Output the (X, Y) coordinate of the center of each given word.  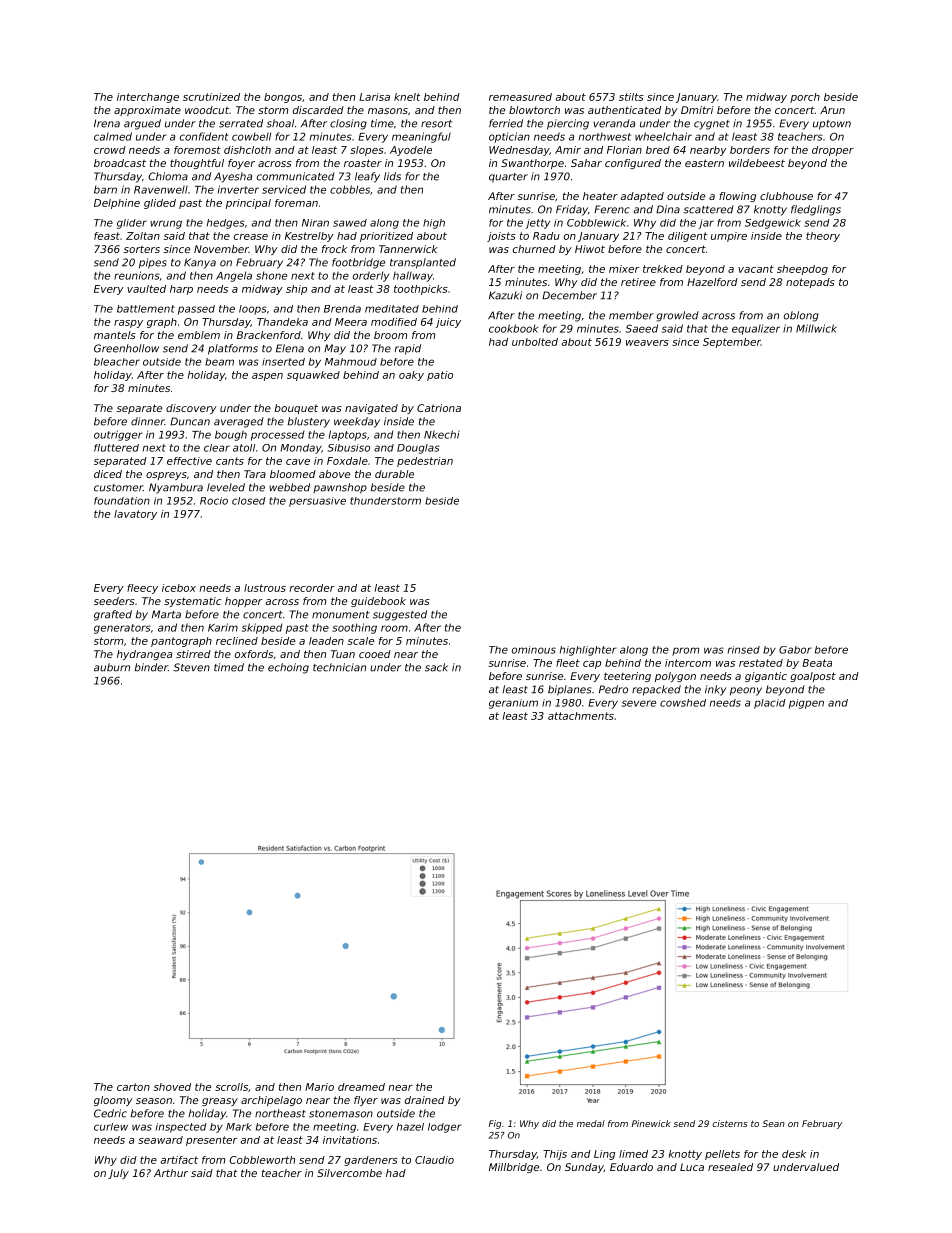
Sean (773, 1123)
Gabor (795, 650)
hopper (243, 602)
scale (361, 641)
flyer (366, 1101)
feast (107, 236)
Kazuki (505, 295)
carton (133, 1087)
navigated (371, 409)
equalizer (756, 329)
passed (196, 310)
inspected (181, 1128)
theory (823, 237)
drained (425, 1100)
